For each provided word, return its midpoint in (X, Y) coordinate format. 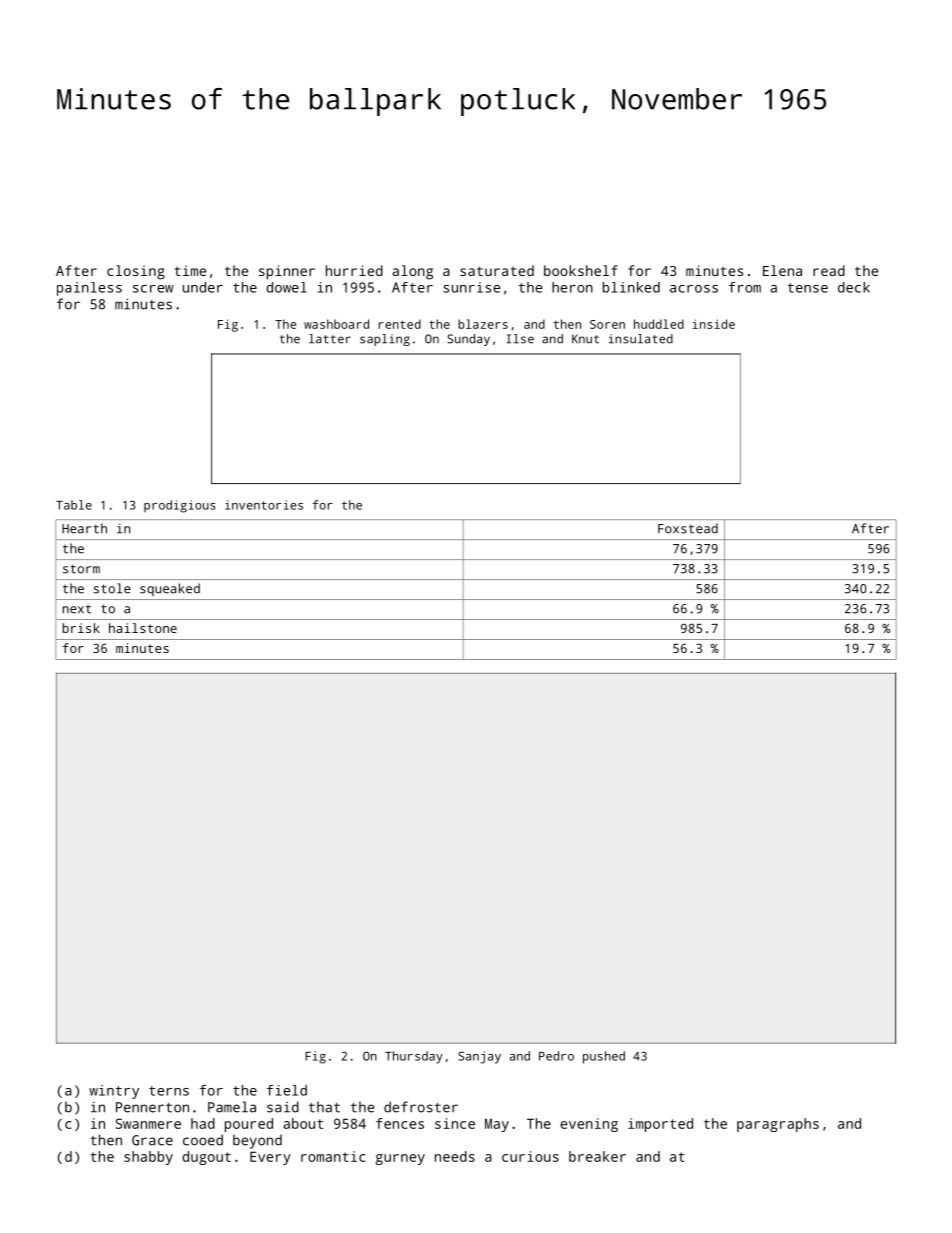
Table (74, 505)
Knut (585, 339)
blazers (483, 324)
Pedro (556, 1056)
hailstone (143, 628)
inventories (264, 505)
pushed (604, 1057)
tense (808, 288)
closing (136, 272)
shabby (148, 1158)
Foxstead (688, 528)
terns (169, 1091)
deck (854, 287)
